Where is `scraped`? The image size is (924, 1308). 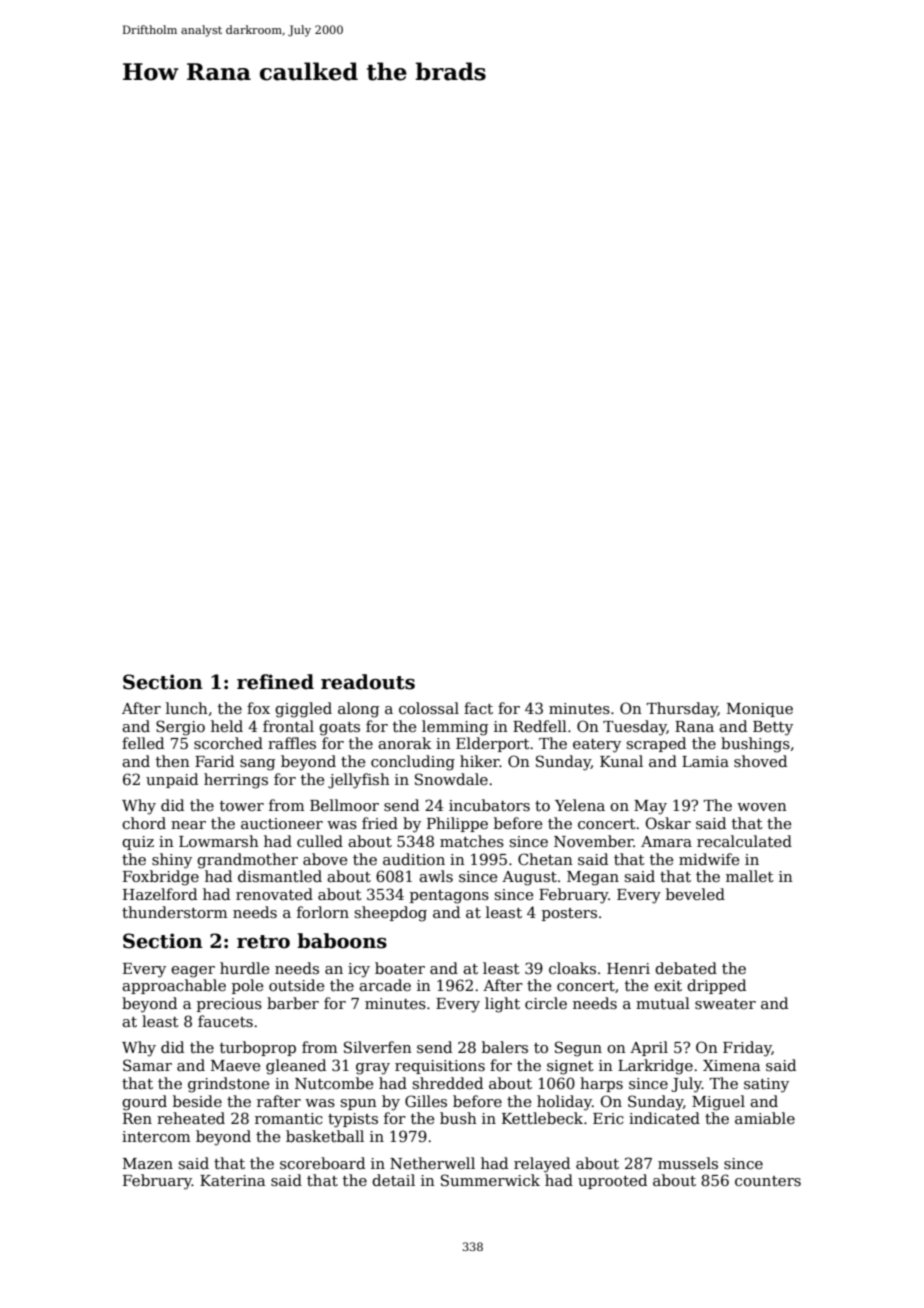 scraped is located at coordinates (656, 744).
